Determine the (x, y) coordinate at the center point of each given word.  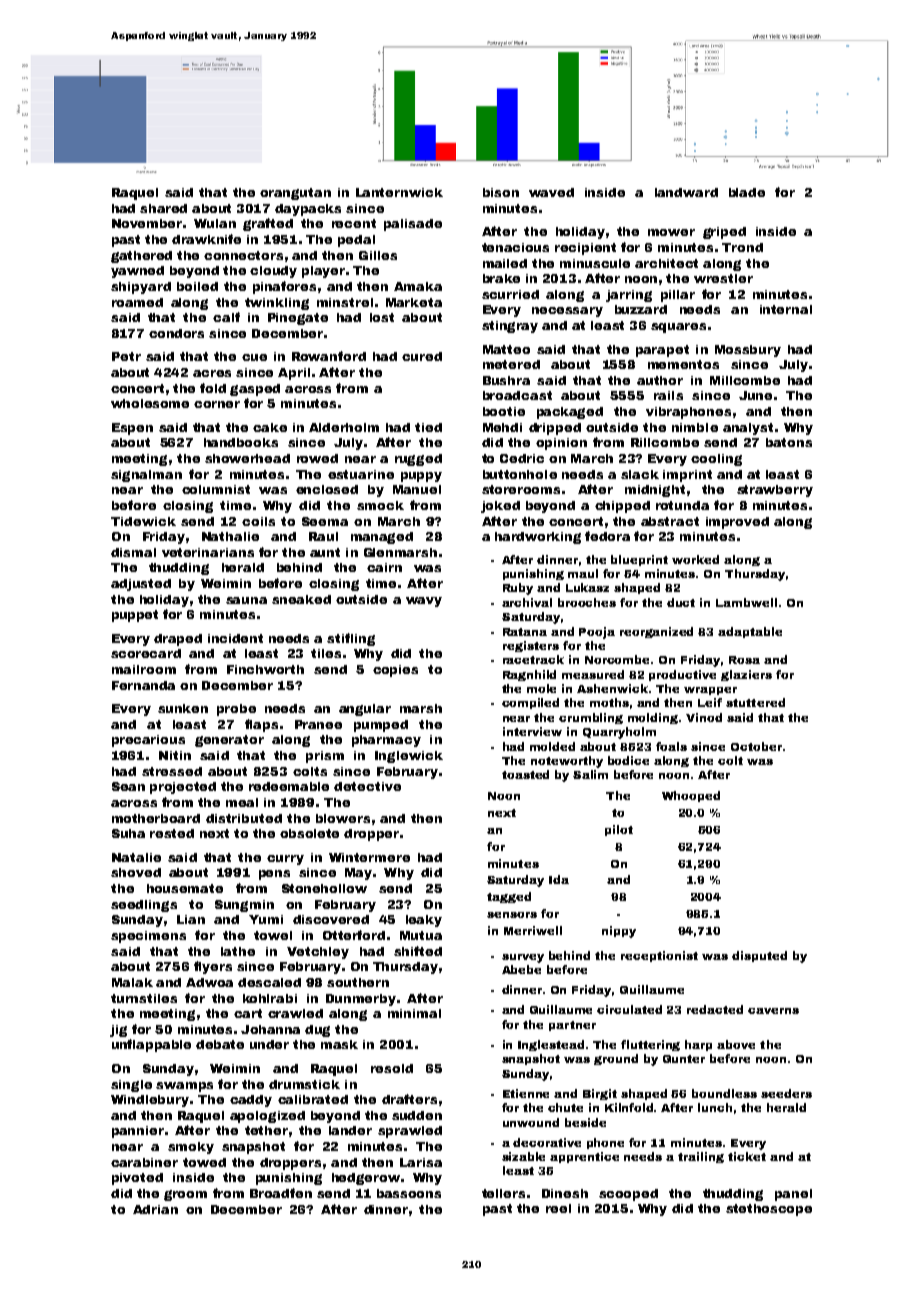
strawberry (775, 491)
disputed (759, 956)
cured (422, 356)
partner (572, 1026)
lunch (715, 1107)
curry (285, 860)
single (131, 1086)
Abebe (521, 969)
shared (163, 208)
